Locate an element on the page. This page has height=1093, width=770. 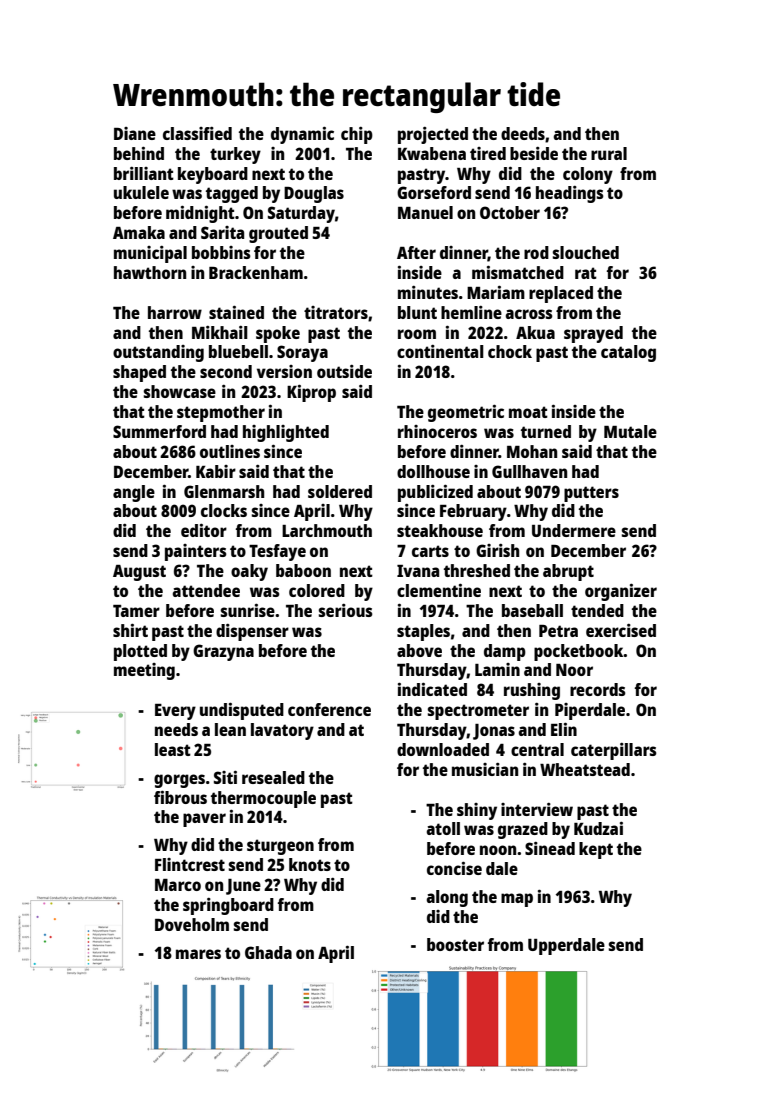
replaced is located at coordinates (561, 294).
